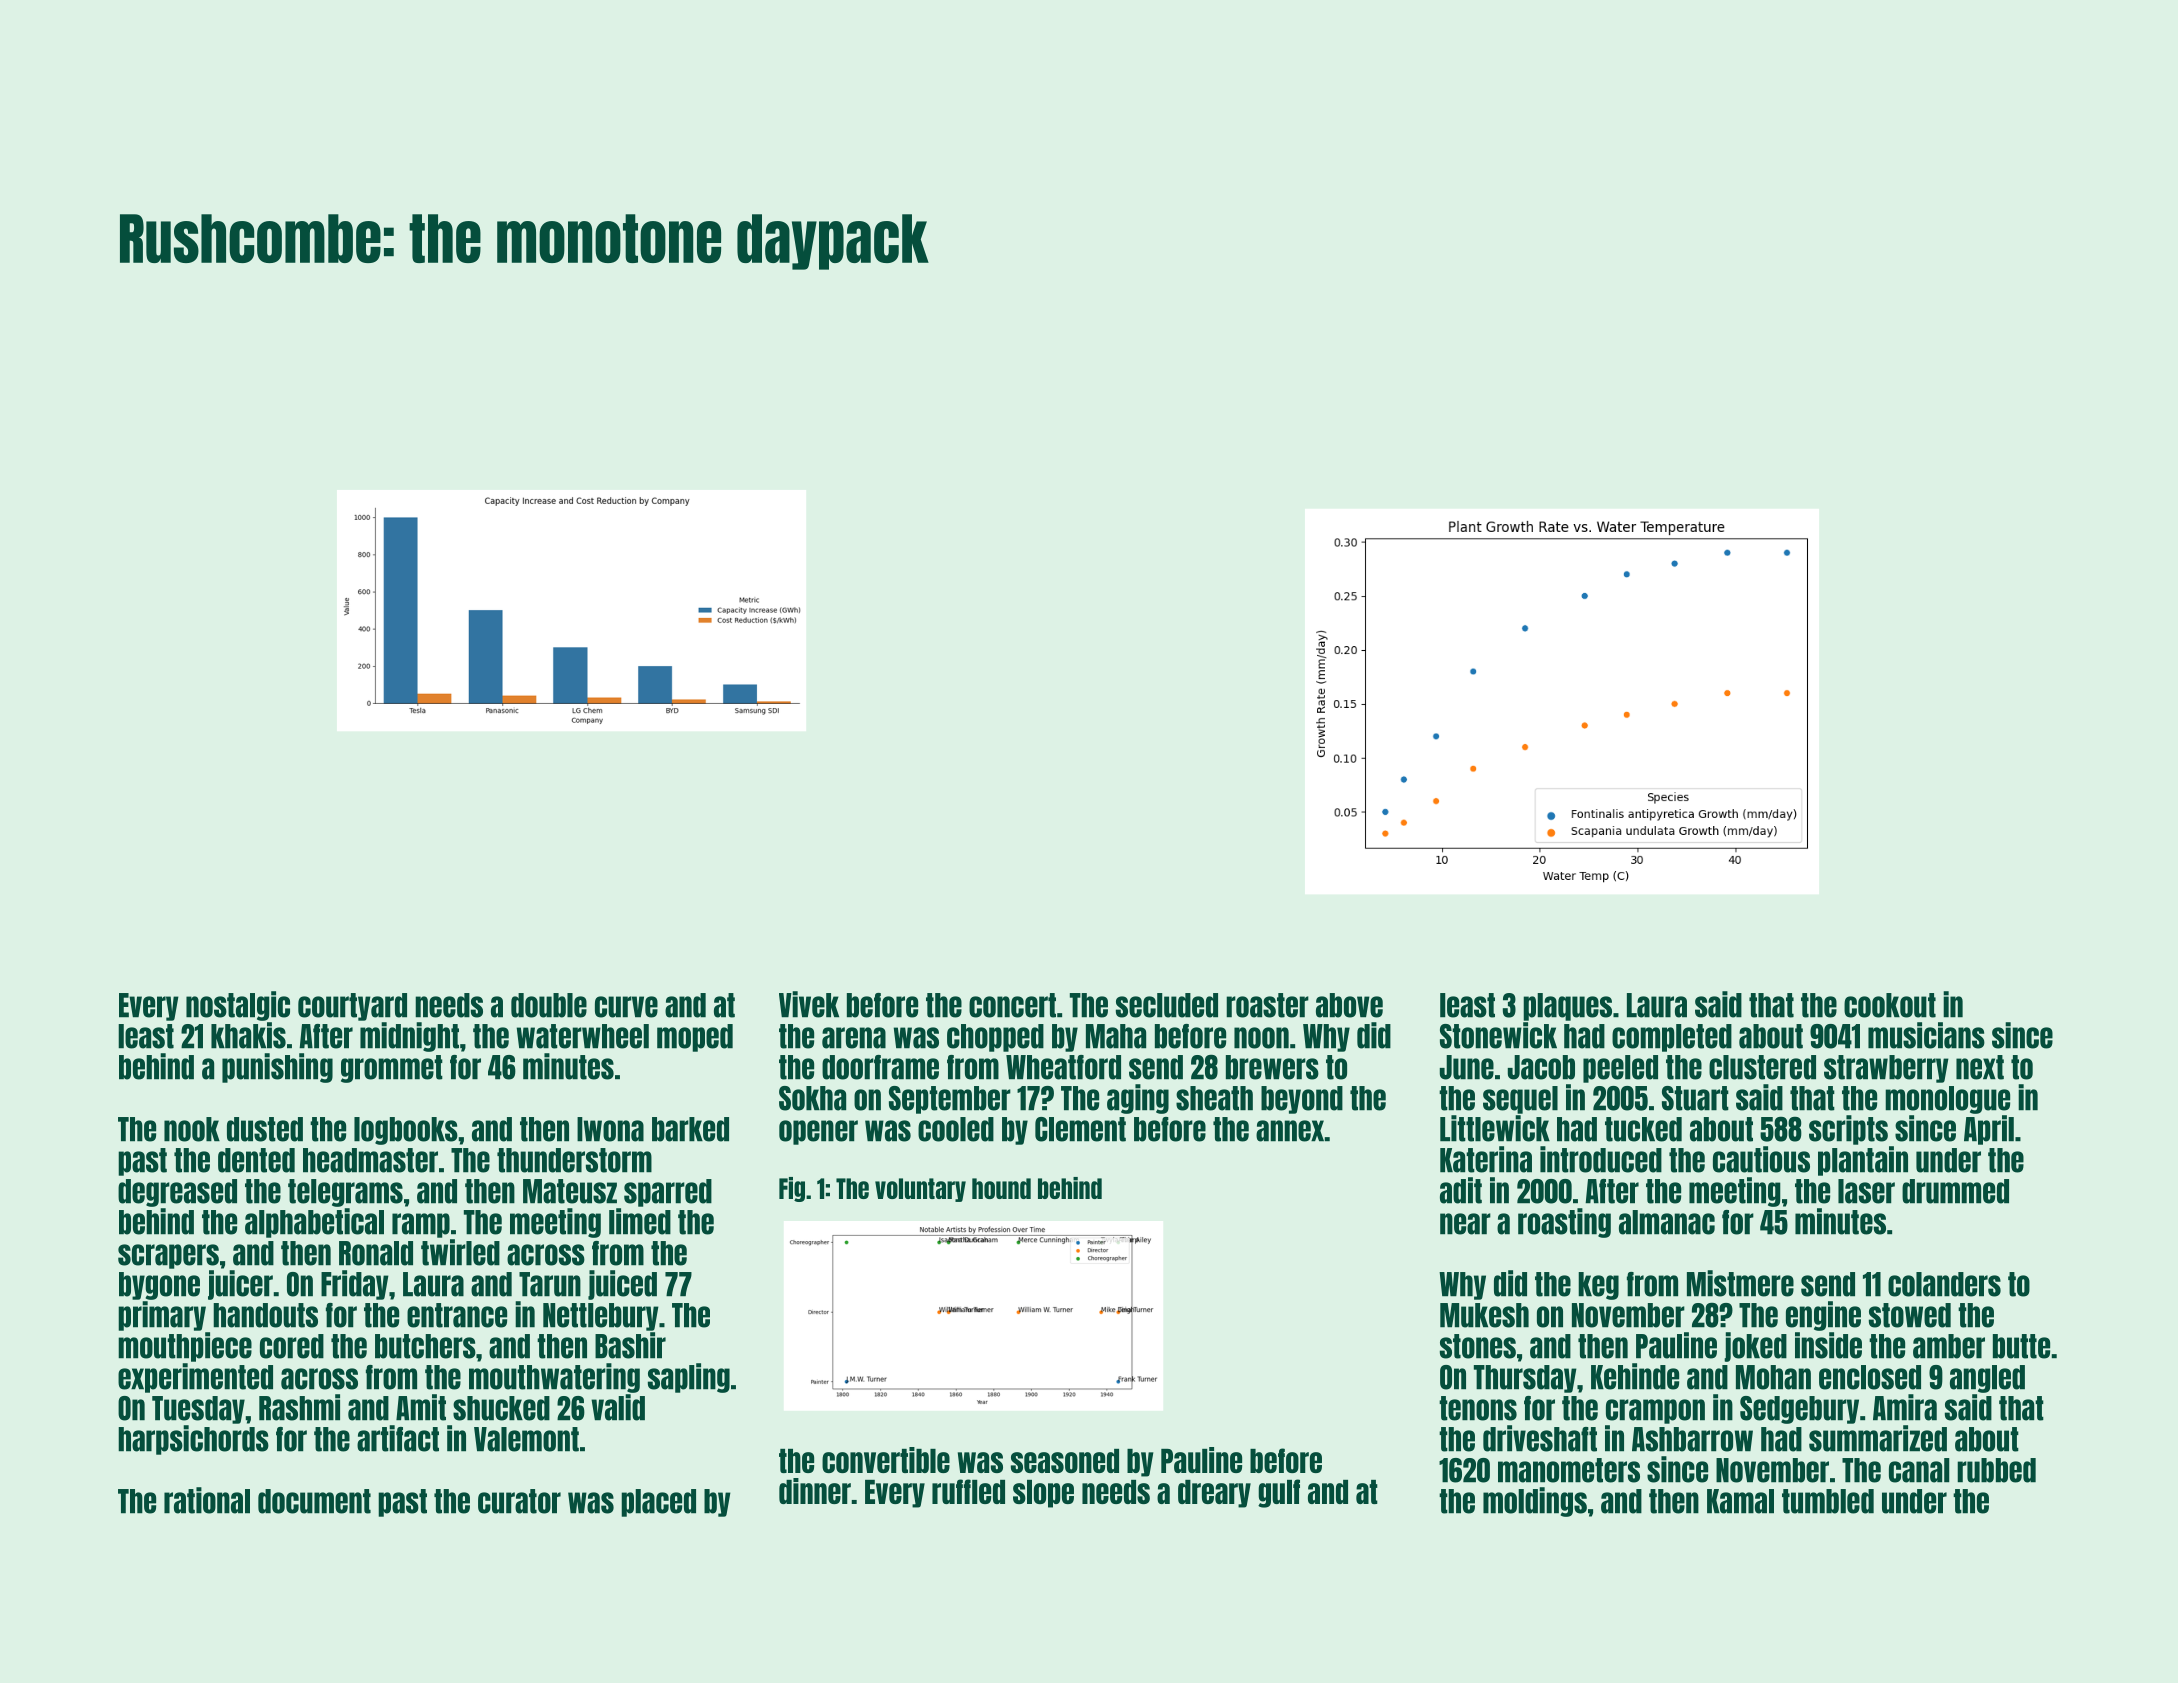  Describe the element at coordinates (238, 1006) in the page. I see `nostalgic` at that location.
